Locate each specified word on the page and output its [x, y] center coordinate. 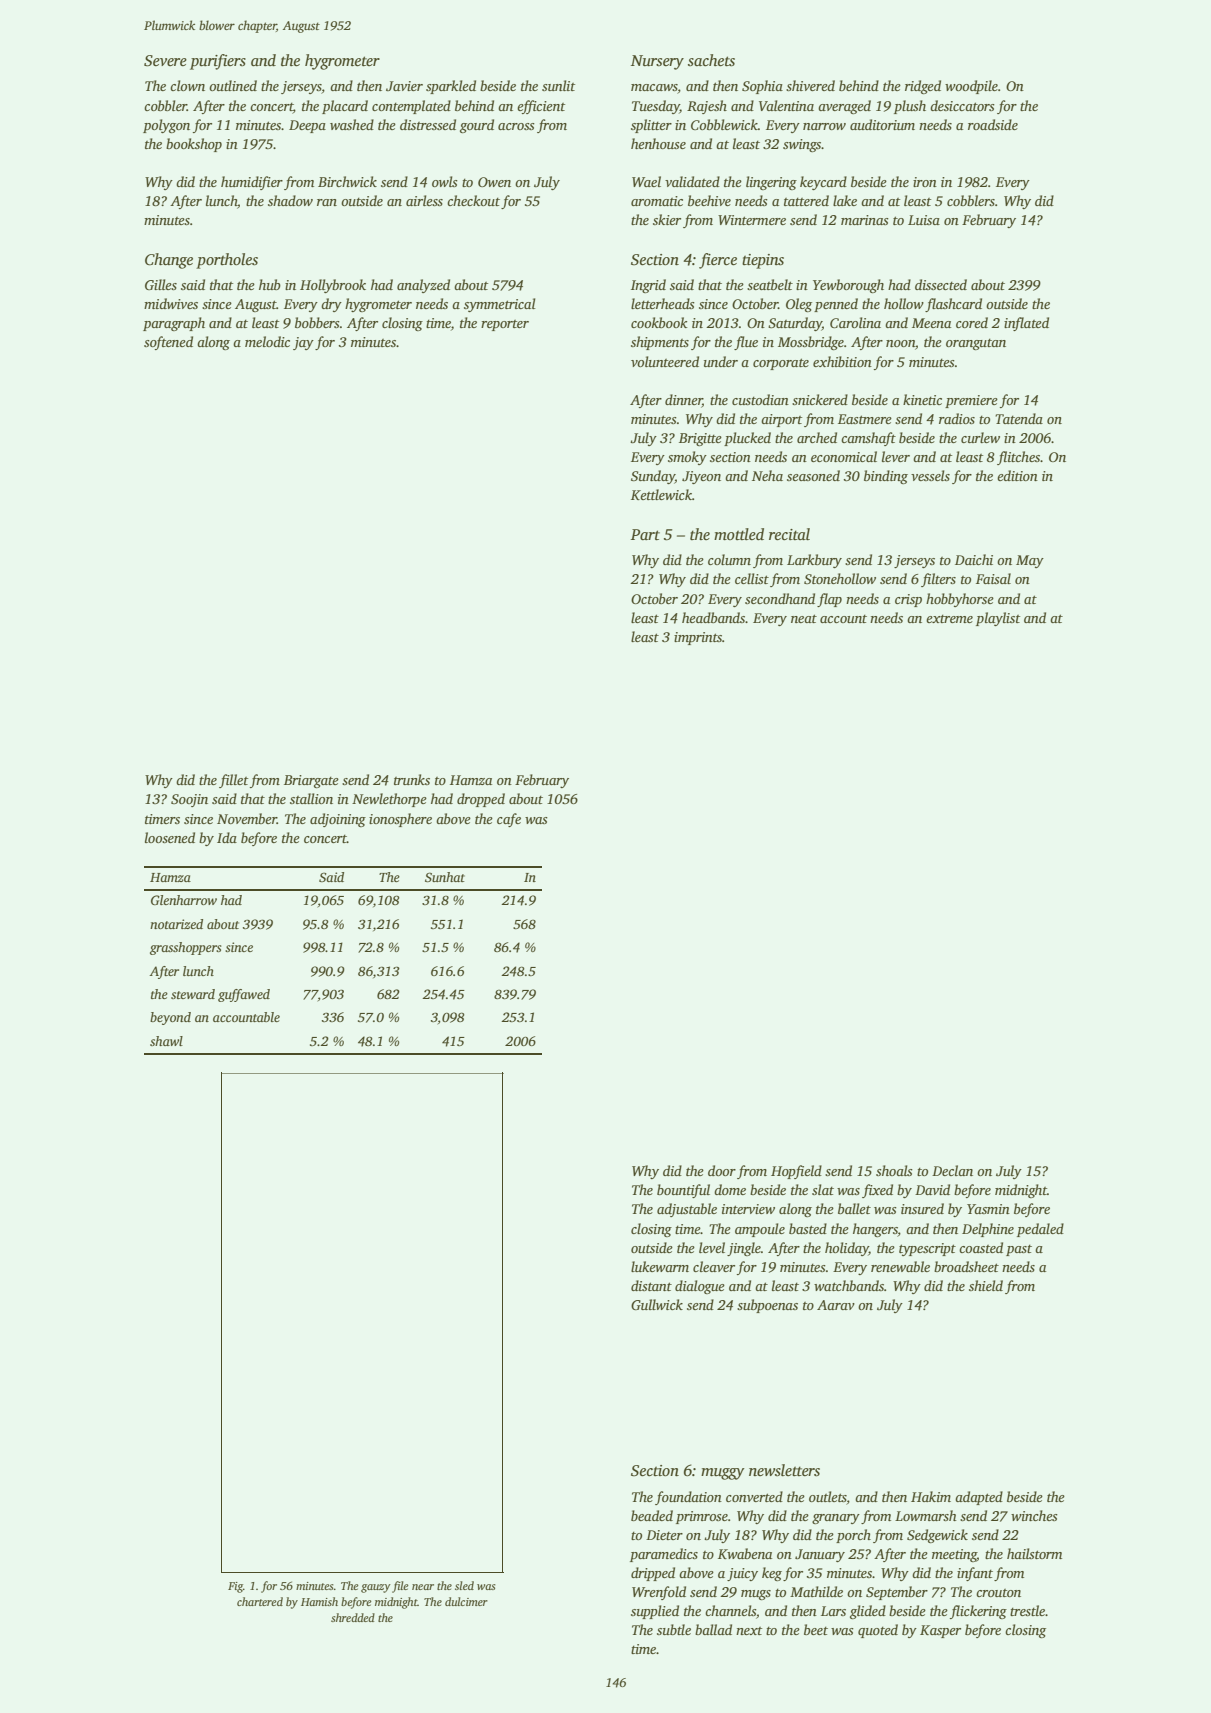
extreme [949, 619]
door [722, 1170]
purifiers [218, 62]
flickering [978, 1612]
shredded [353, 1617]
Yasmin [988, 1209]
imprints [698, 638]
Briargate [311, 781]
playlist [998, 619]
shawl [166, 1041]
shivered [810, 85]
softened [168, 343]
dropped [481, 800]
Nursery [657, 62]
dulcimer [466, 1601]
